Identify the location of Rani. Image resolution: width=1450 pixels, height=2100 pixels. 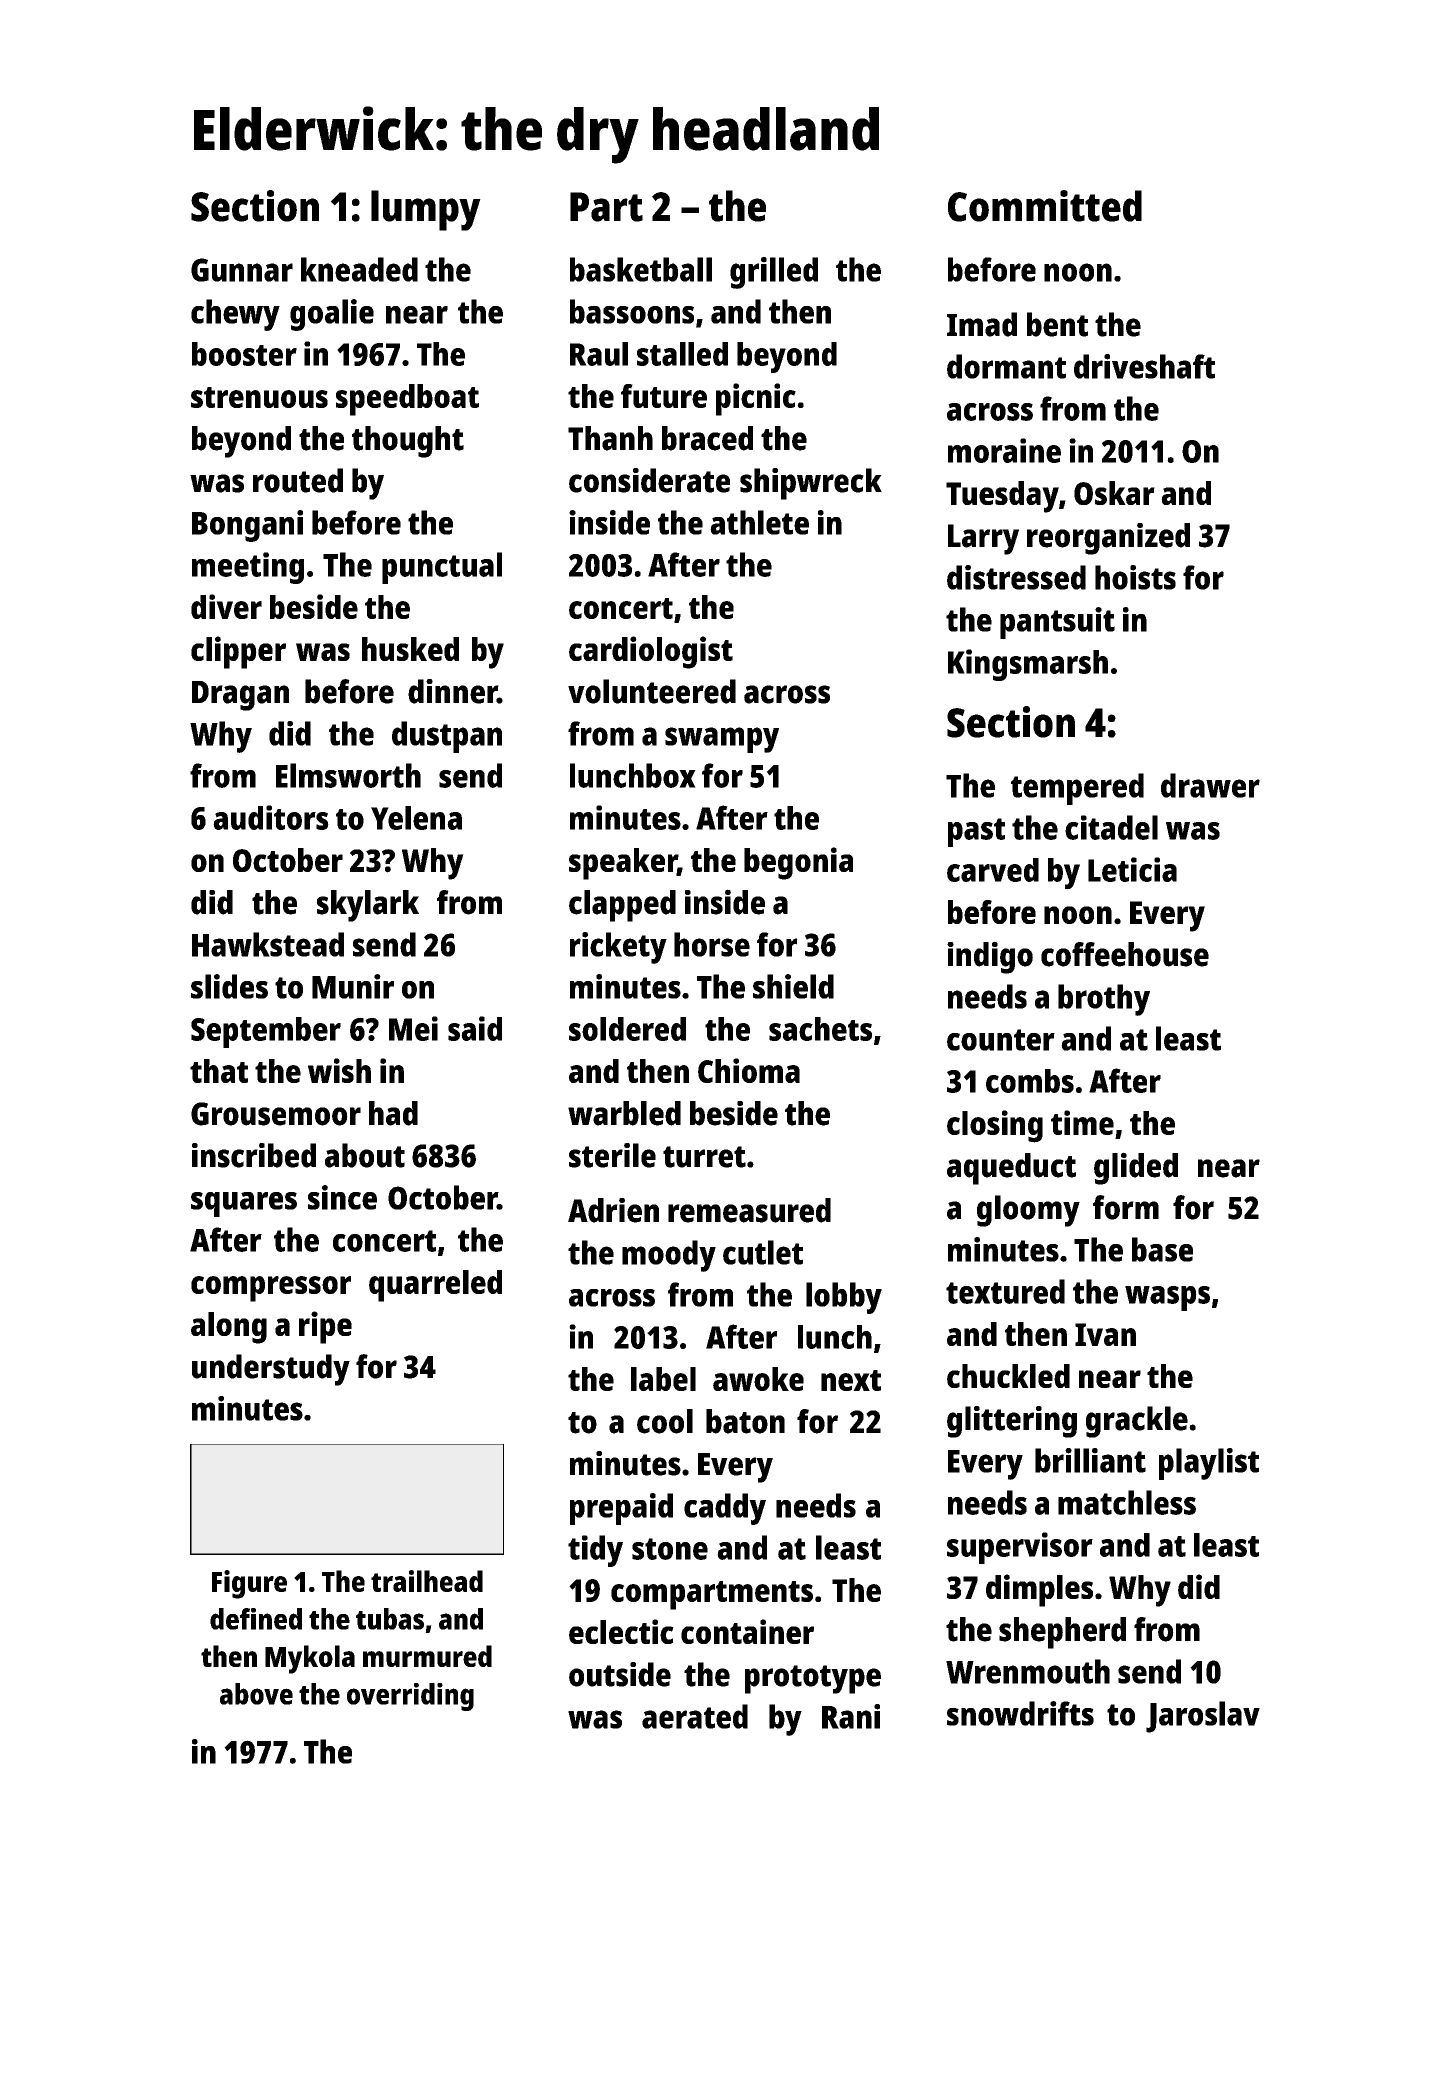
(851, 1716).
